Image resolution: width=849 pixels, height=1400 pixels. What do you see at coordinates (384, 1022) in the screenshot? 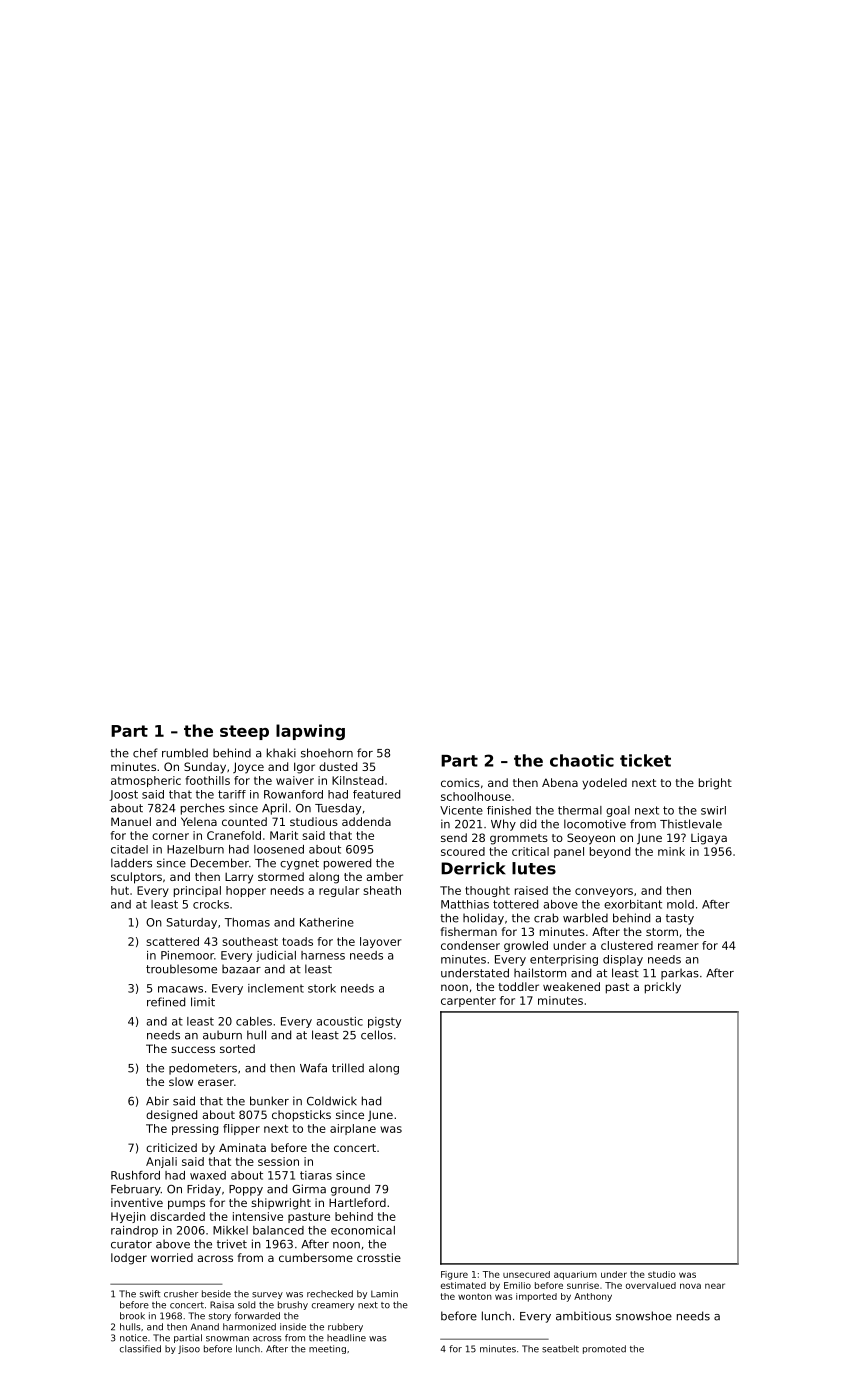
I see `pigsty` at bounding box center [384, 1022].
